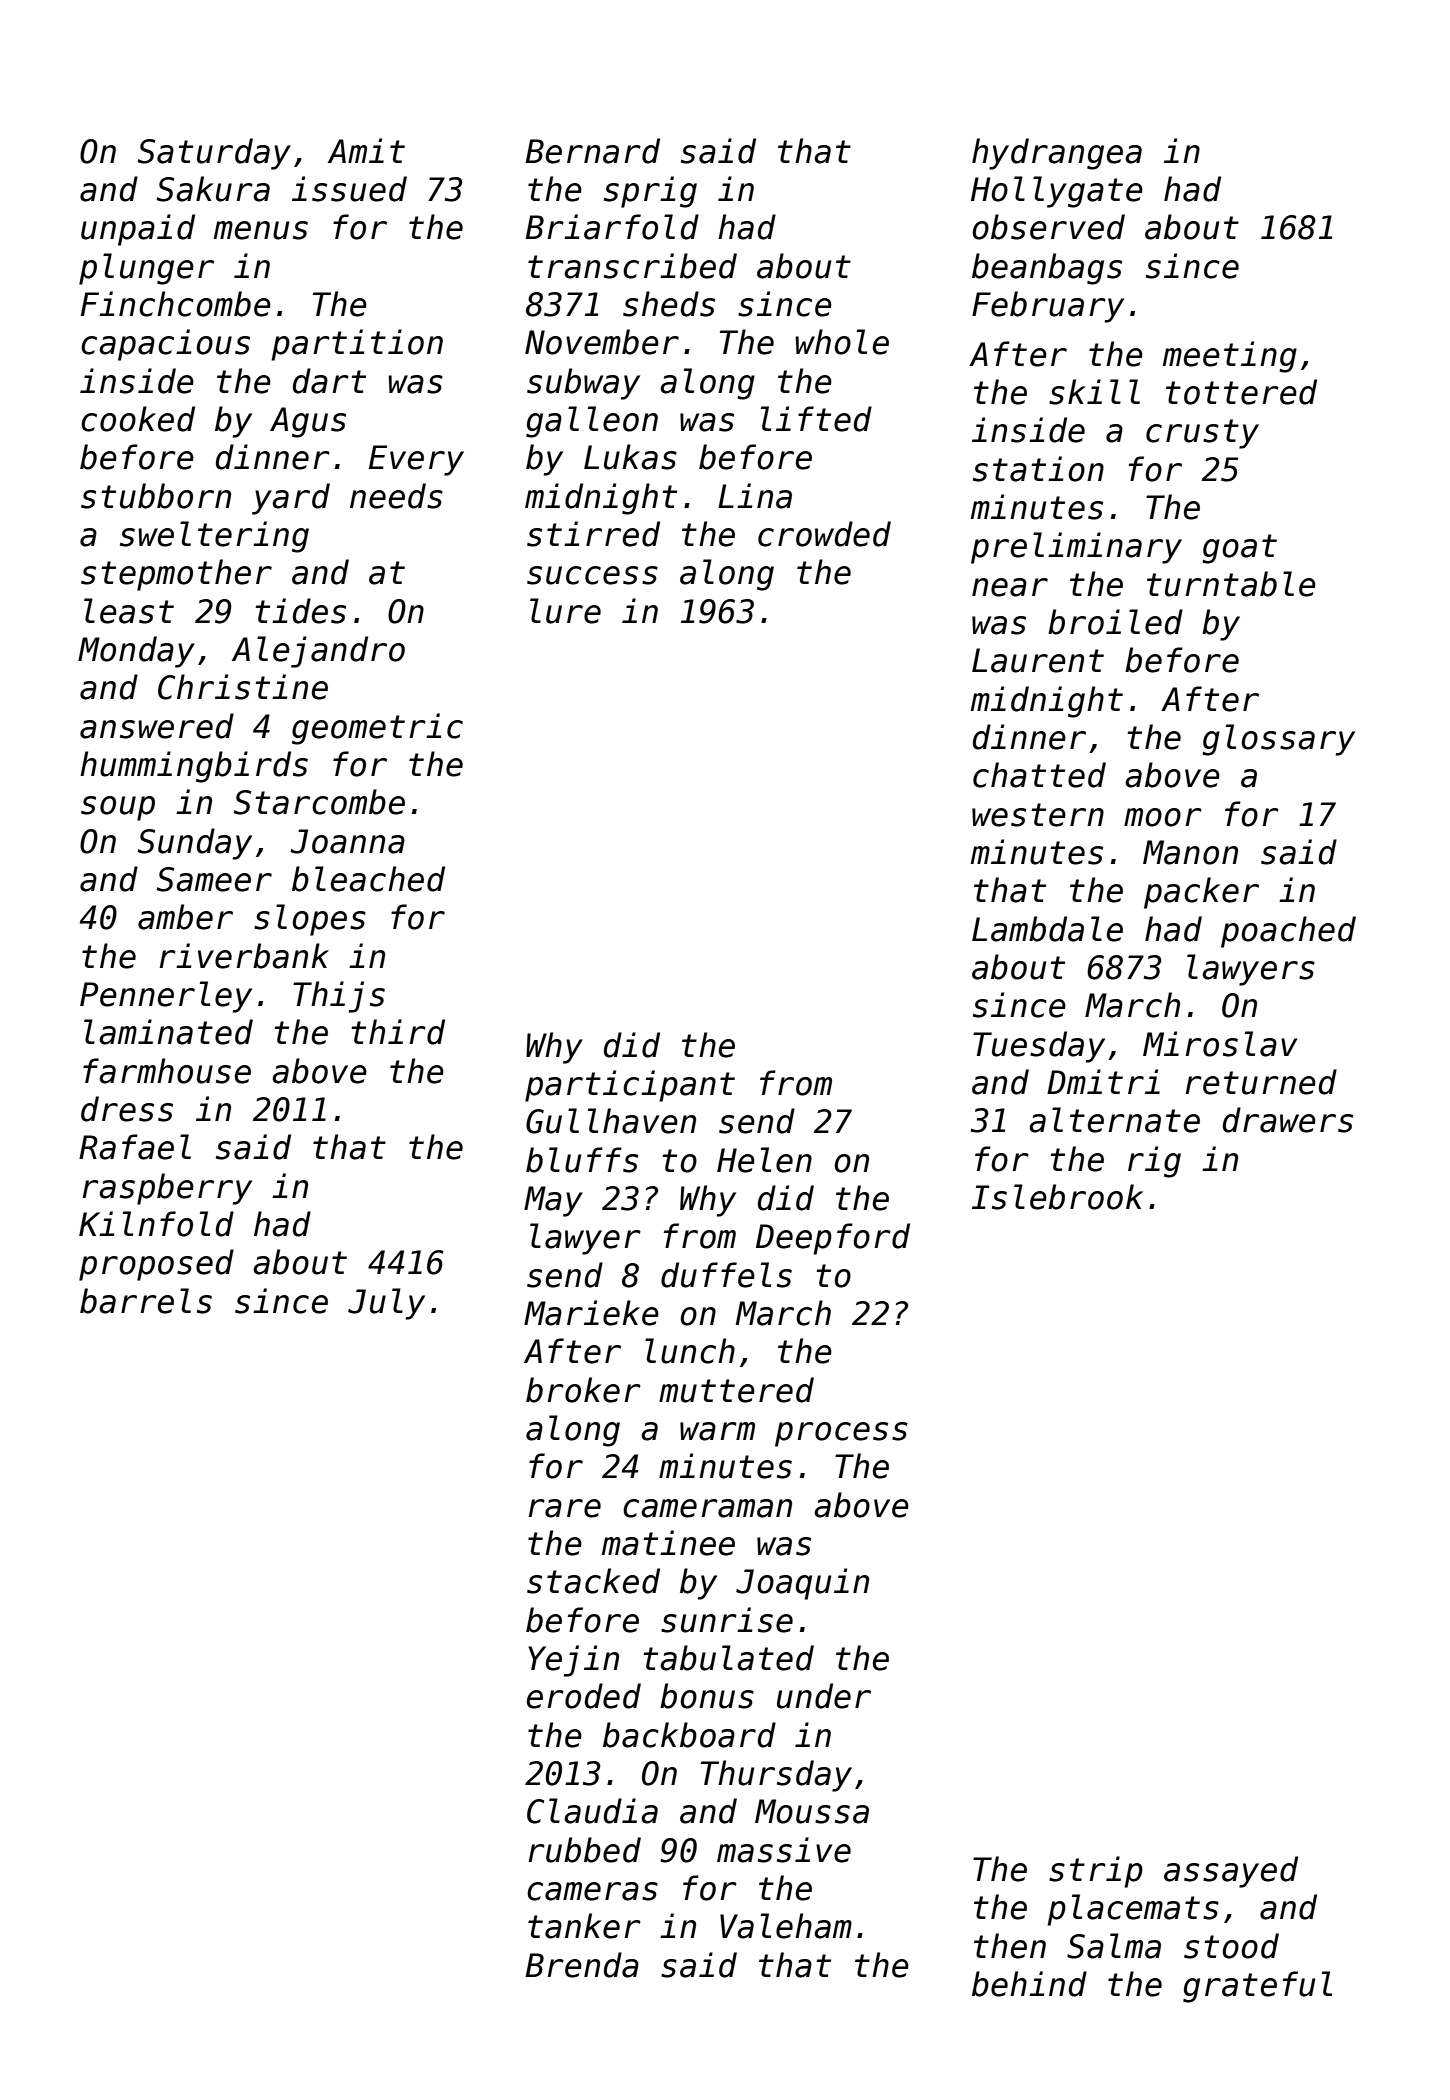 The image size is (1450, 2100). I want to click on stacked, so click(593, 1581).
